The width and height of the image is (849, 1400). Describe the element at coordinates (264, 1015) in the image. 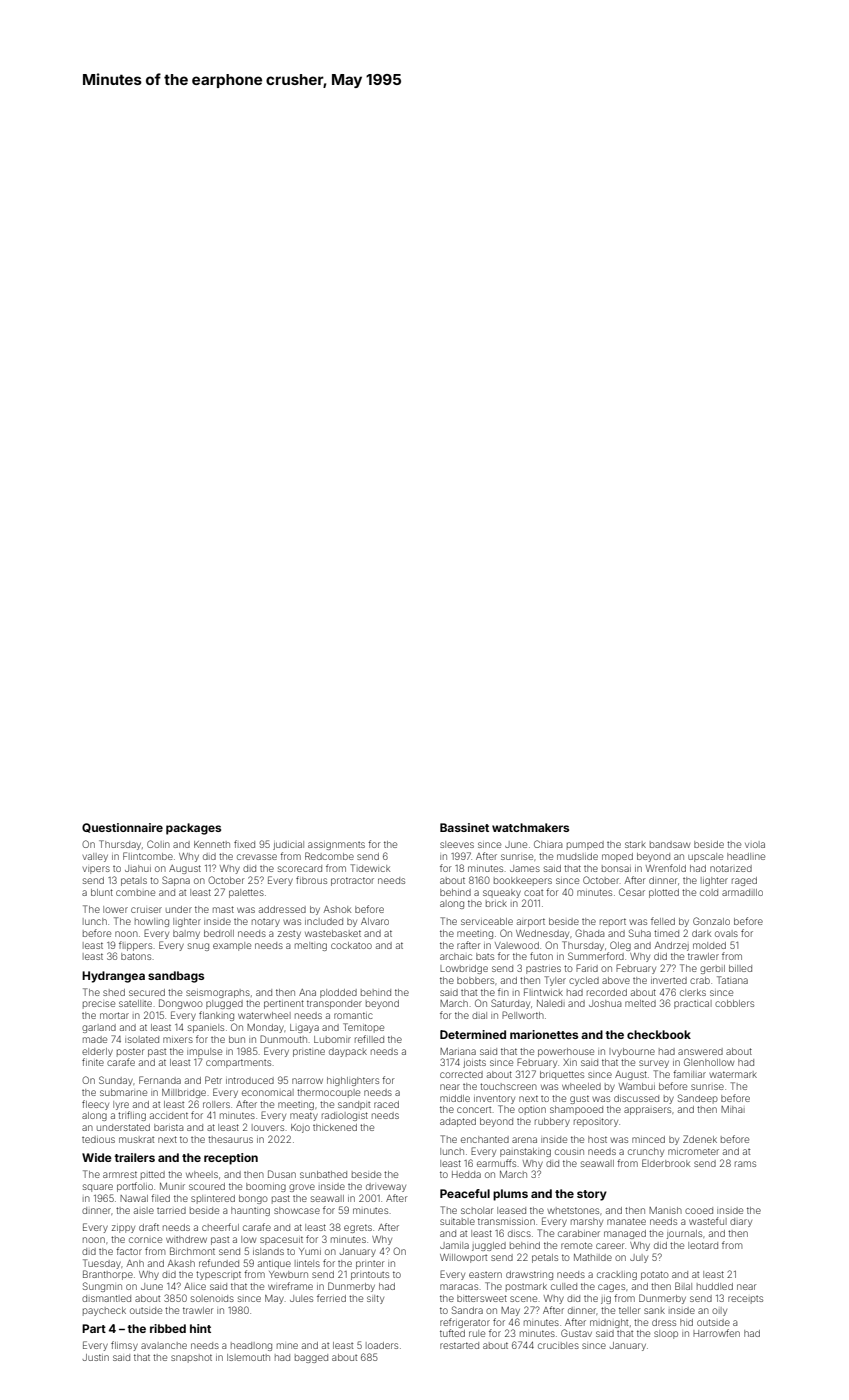

I see `waterwheel` at that location.
